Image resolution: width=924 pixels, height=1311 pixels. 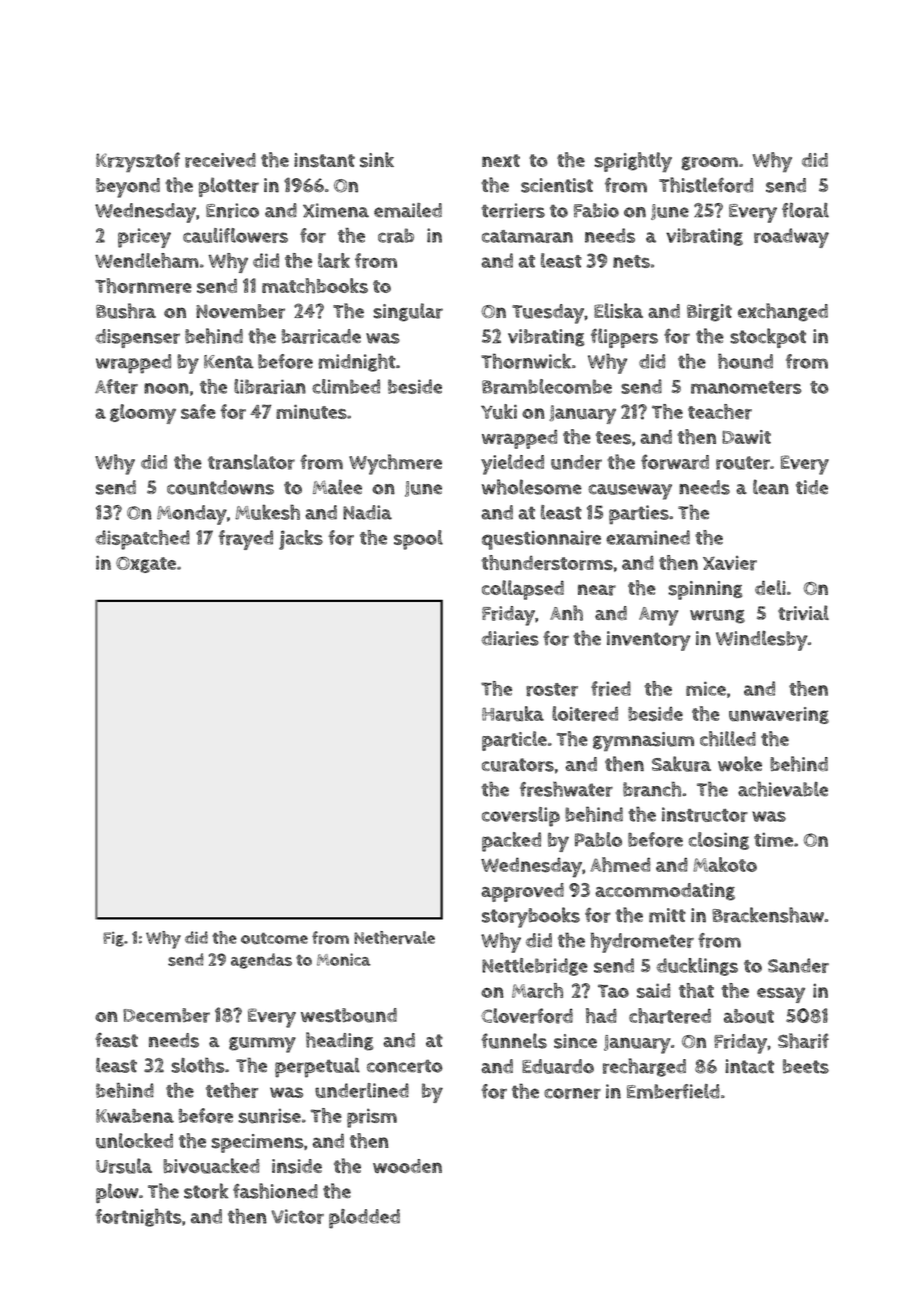 What do you see at coordinates (139, 1217) in the document?
I see `fortnights` at bounding box center [139, 1217].
